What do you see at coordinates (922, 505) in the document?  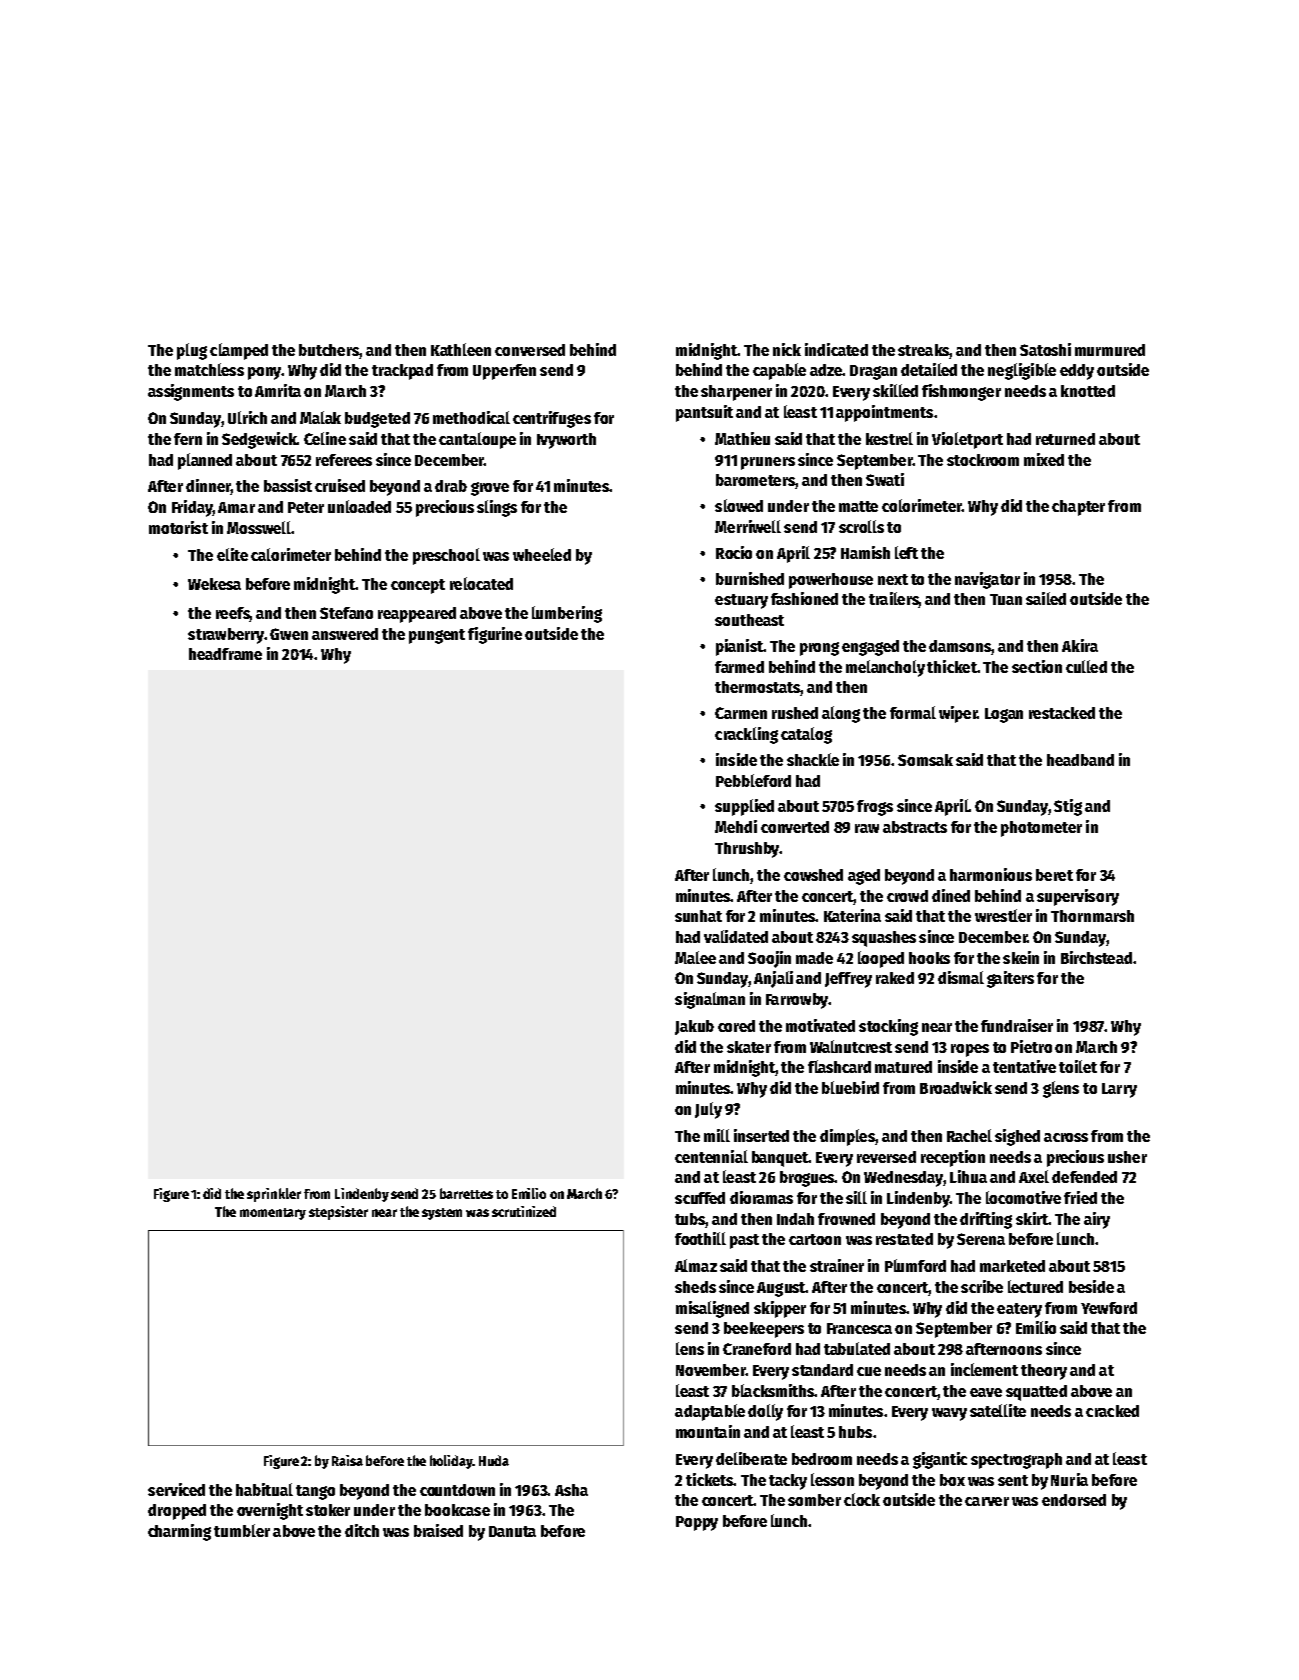 I see `colorimeter` at bounding box center [922, 505].
